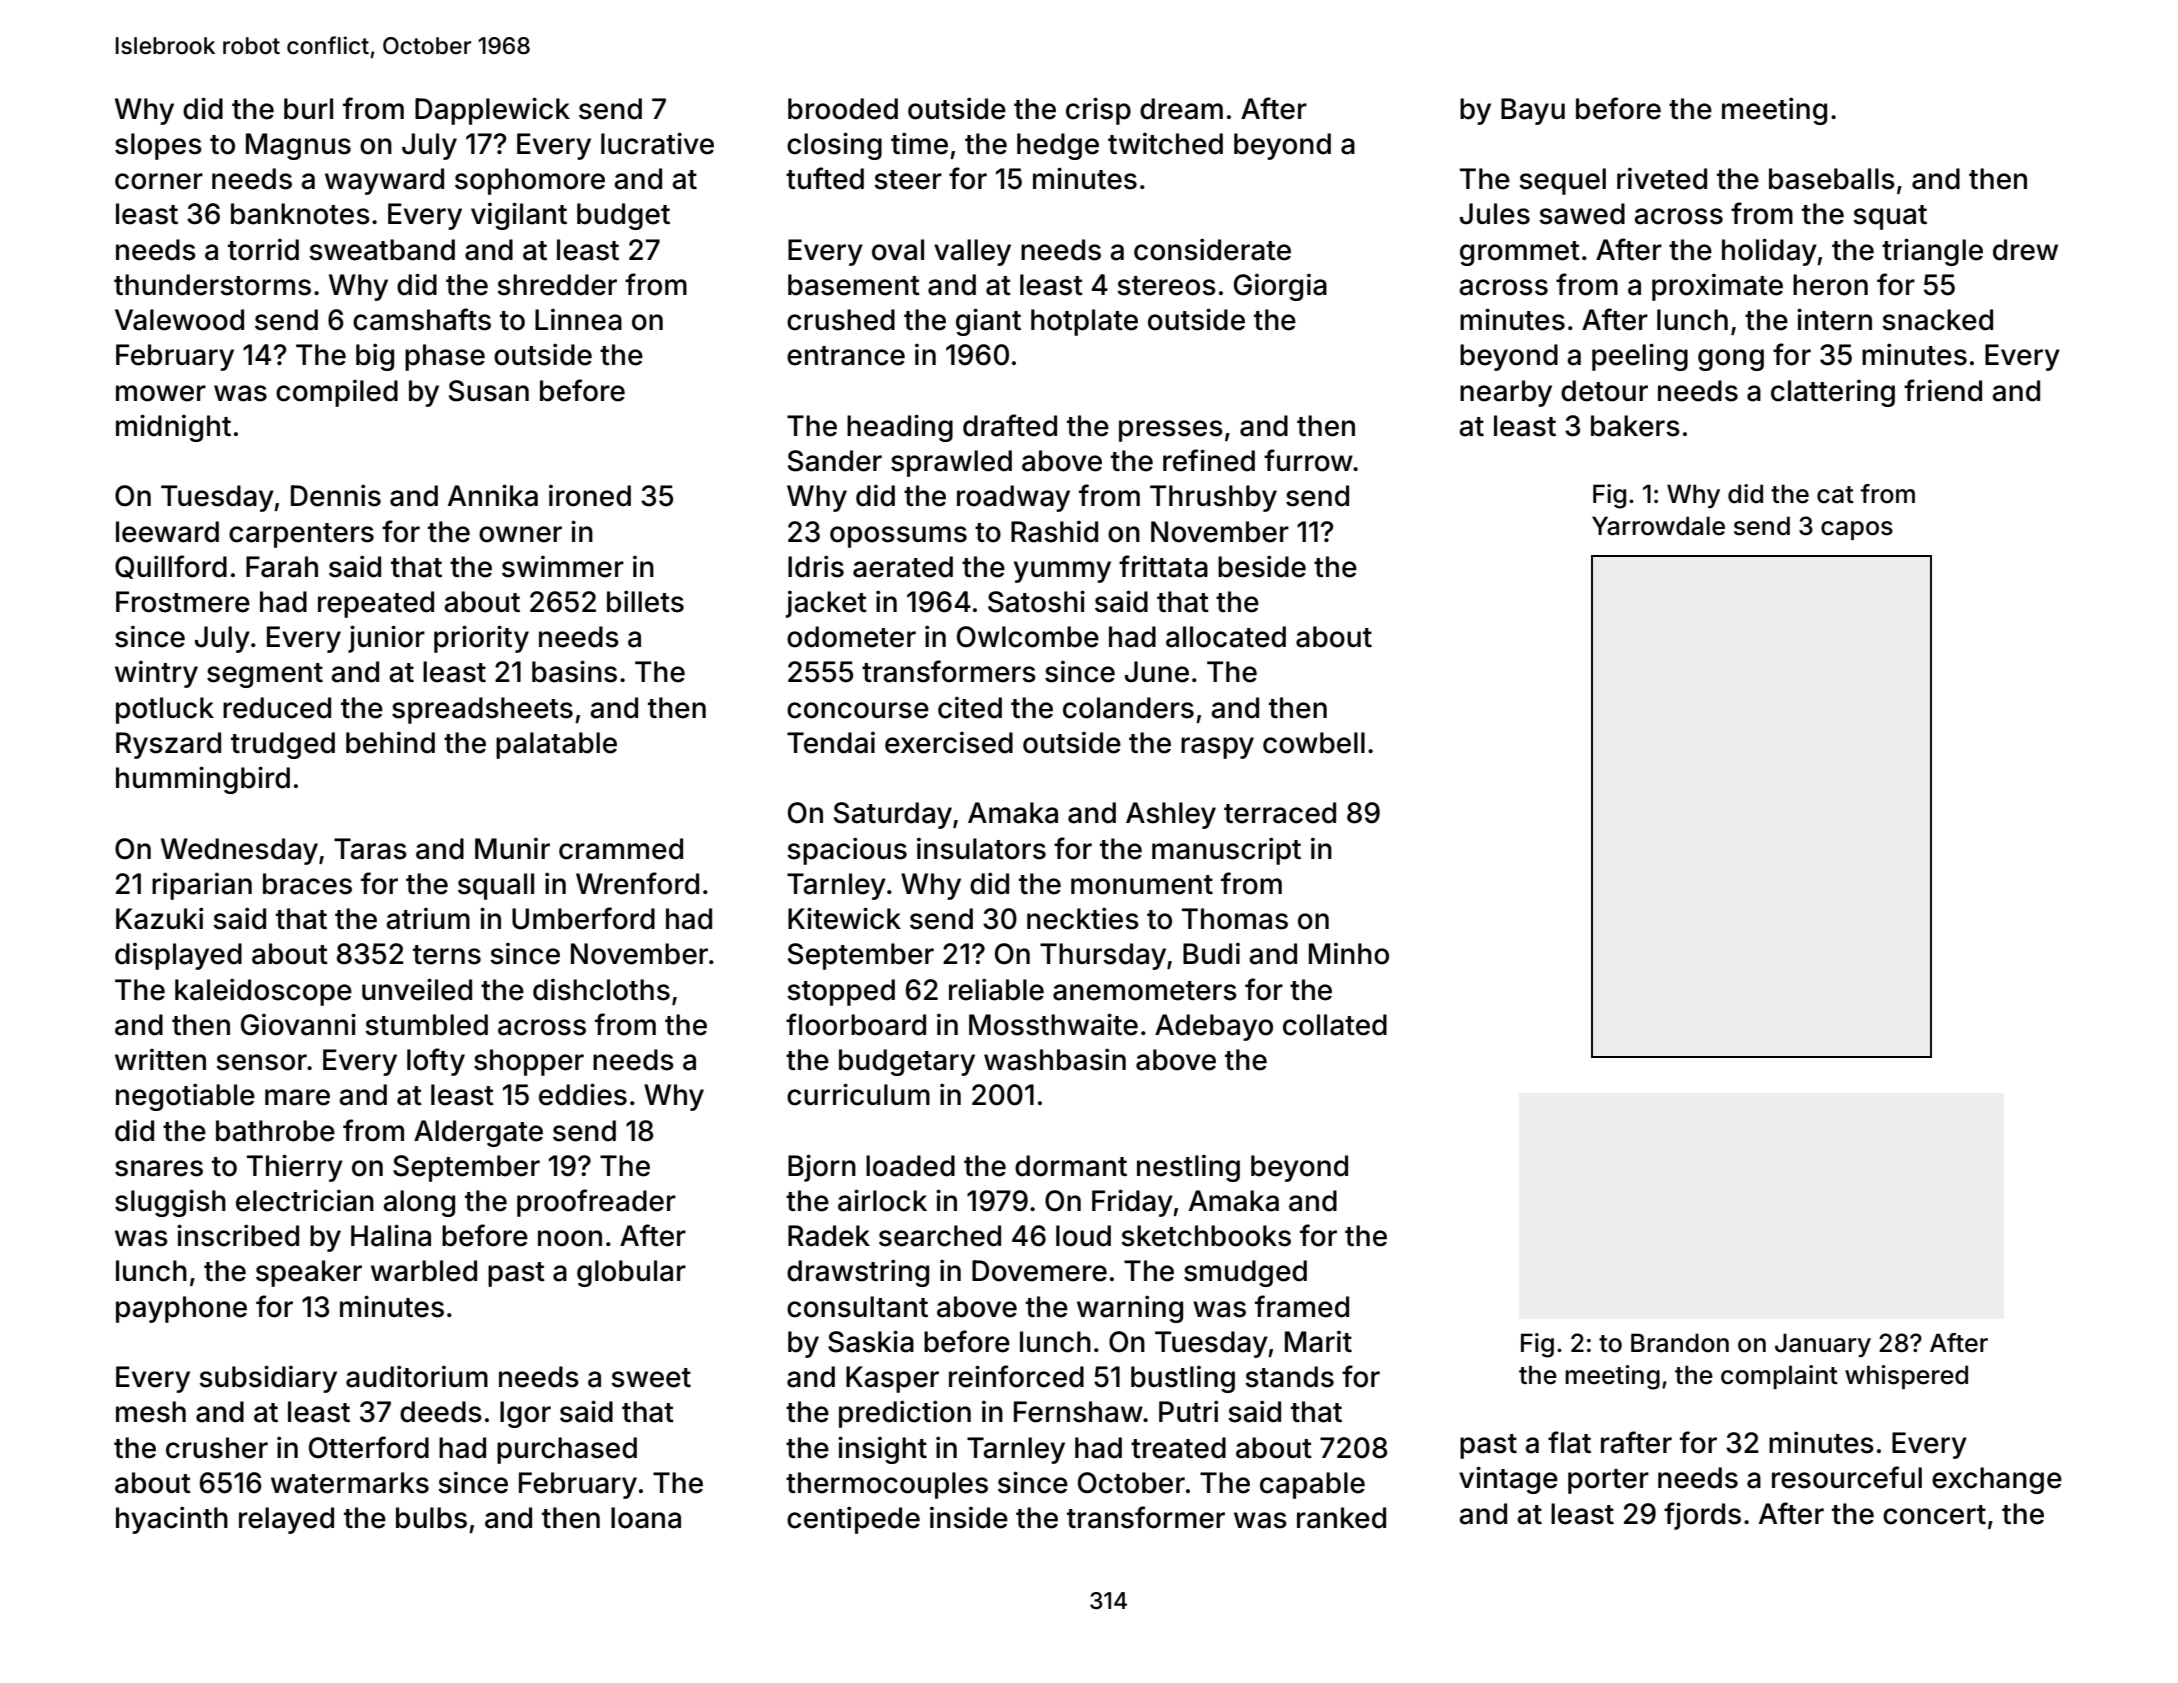 This image has width=2178, height=1683. I want to click on capos, so click(1857, 530).
